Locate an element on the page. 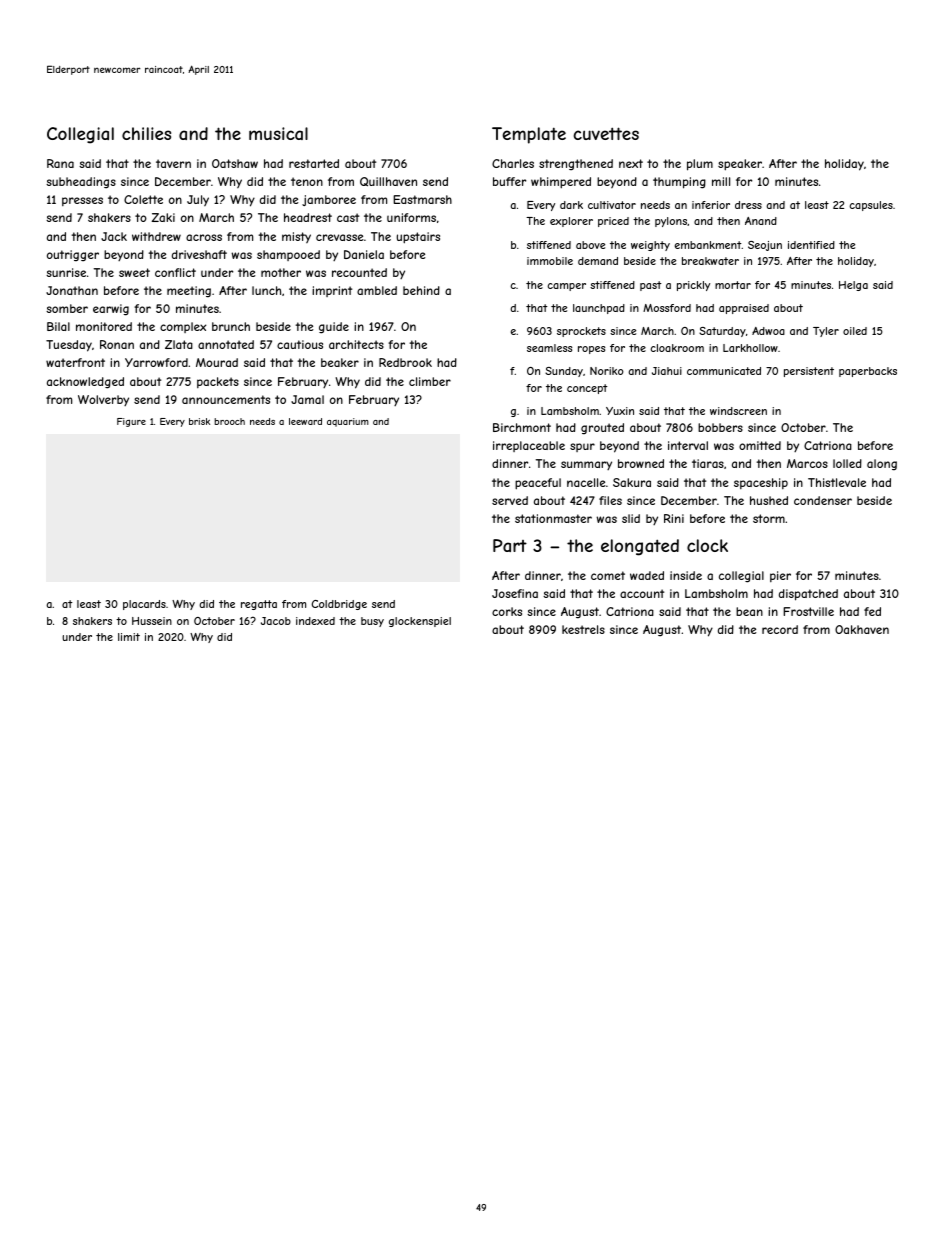 The image size is (952, 1233). limit is located at coordinates (129, 637).
